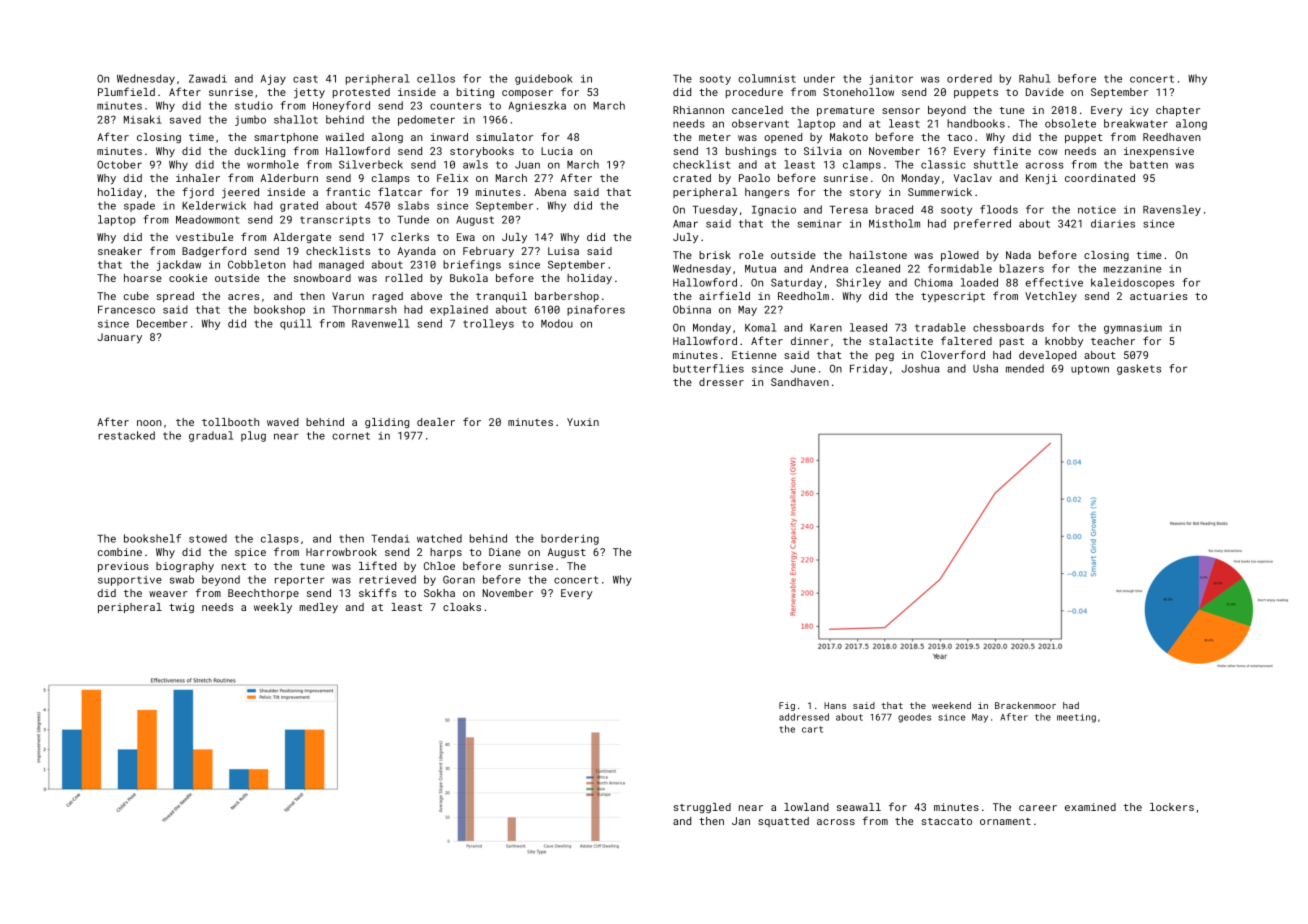 This image has height=924, width=1308. Describe the element at coordinates (783, 822) in the image. I see `squatted` at that location.
